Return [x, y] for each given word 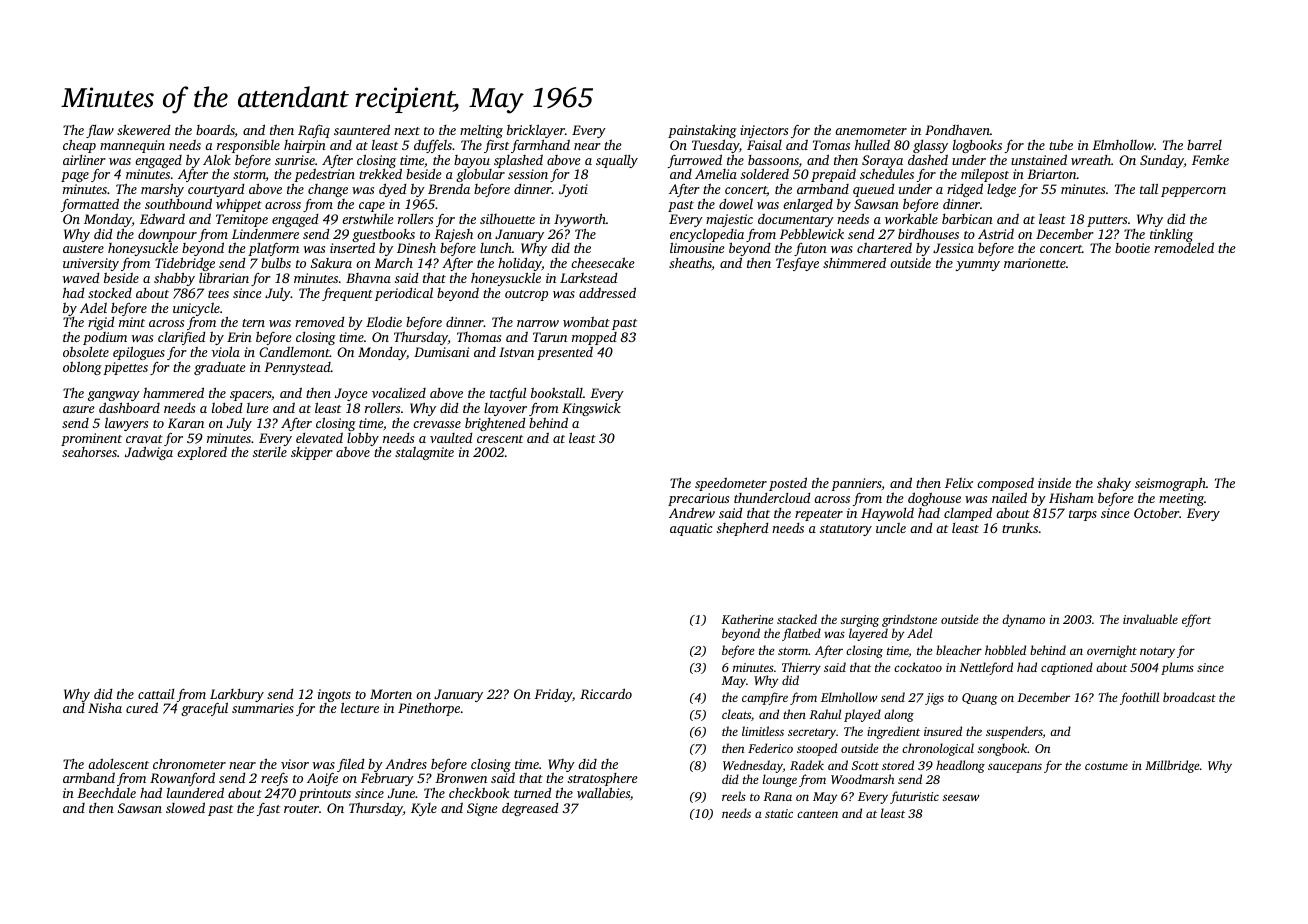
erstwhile [368, 219]
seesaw [961, 797]
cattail [156, 694]
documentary [796, 220]
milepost [985, 176]
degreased [530, 809]
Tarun [550, 337]
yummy [977, 266]
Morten [391, 694]
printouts [325, 794]
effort [1196, 620]
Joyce [351, 394]
